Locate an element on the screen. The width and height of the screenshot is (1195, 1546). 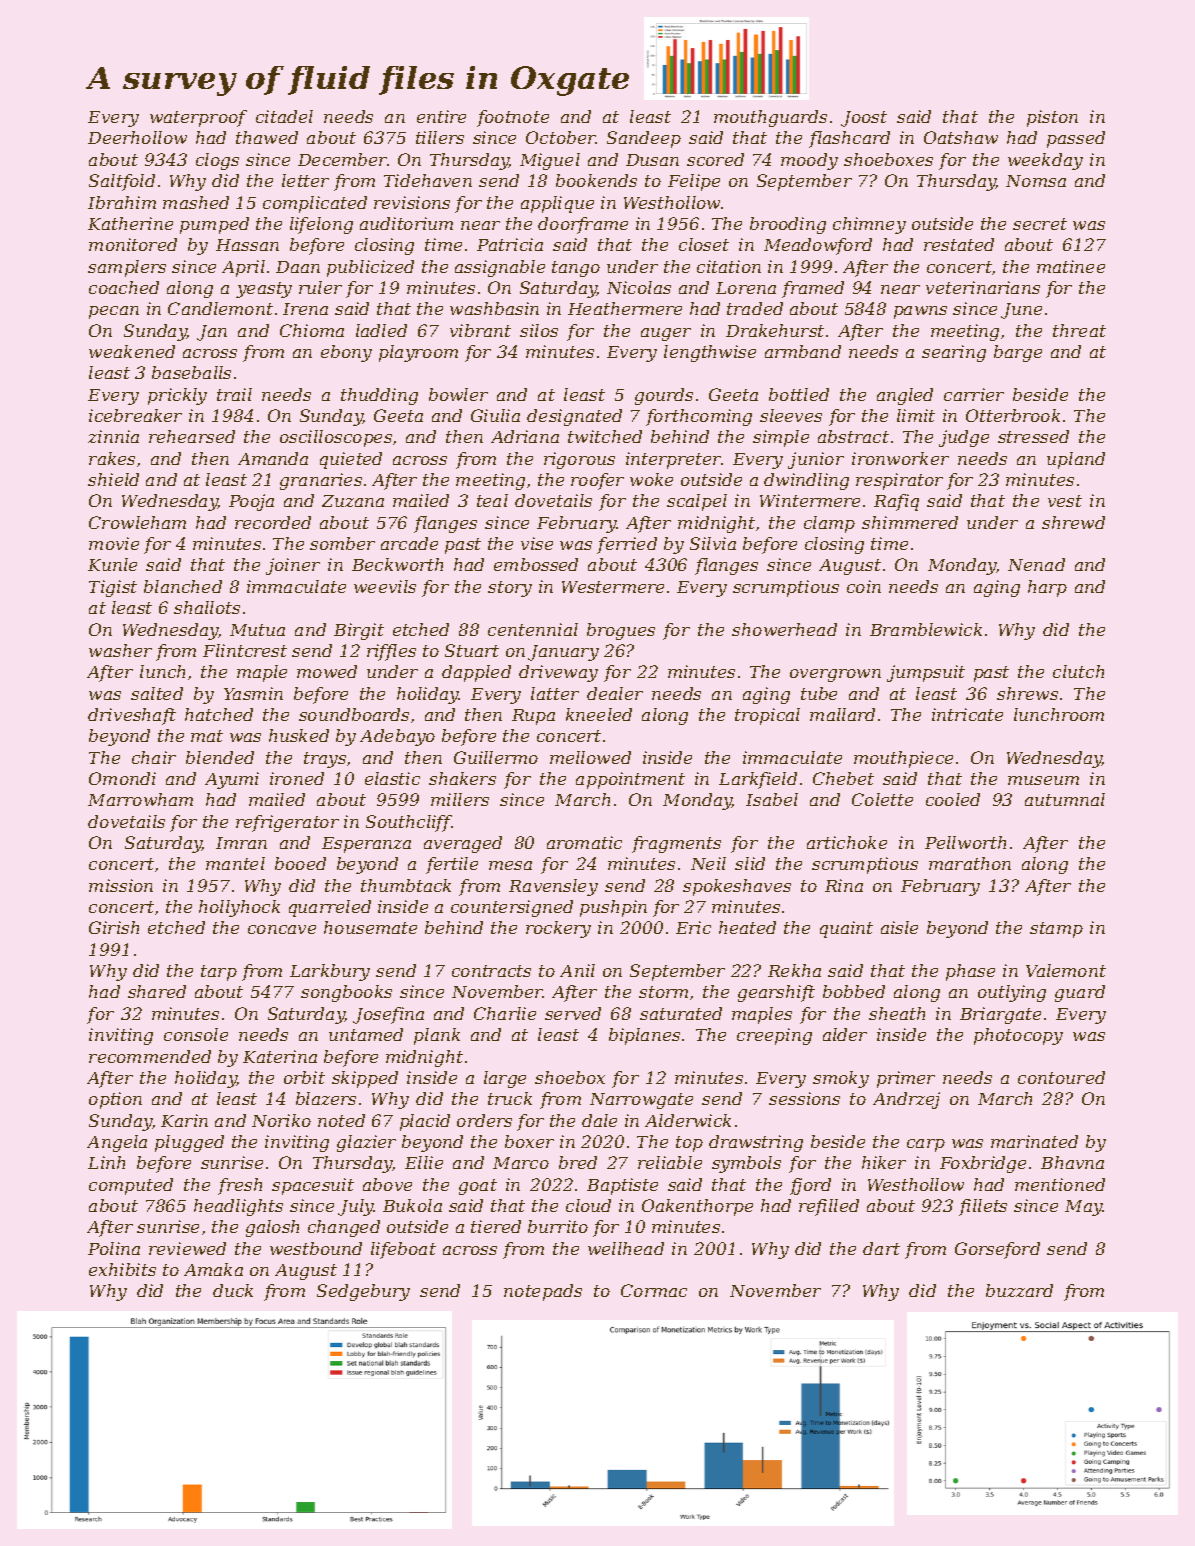
duck is located at coordinates (233, 1290).
